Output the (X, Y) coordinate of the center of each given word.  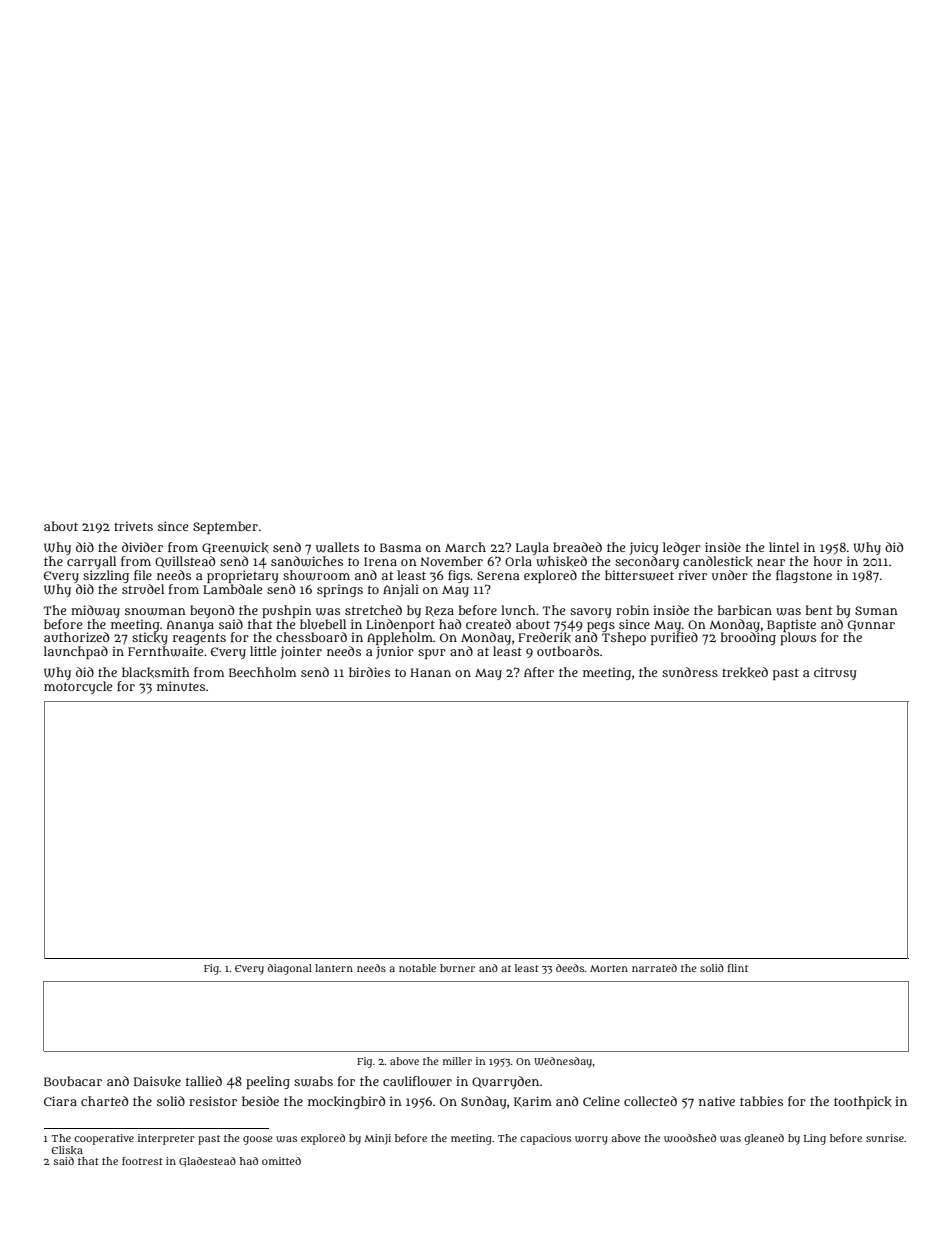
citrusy (835, 673)
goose (258, 1140)
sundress (690, 672)
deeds (570, 968)
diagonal (290, 969)
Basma (400, 547)
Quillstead (185, 562)
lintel (784, 547)
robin (632, 610)
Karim (533, 1102)
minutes (181, 686)
